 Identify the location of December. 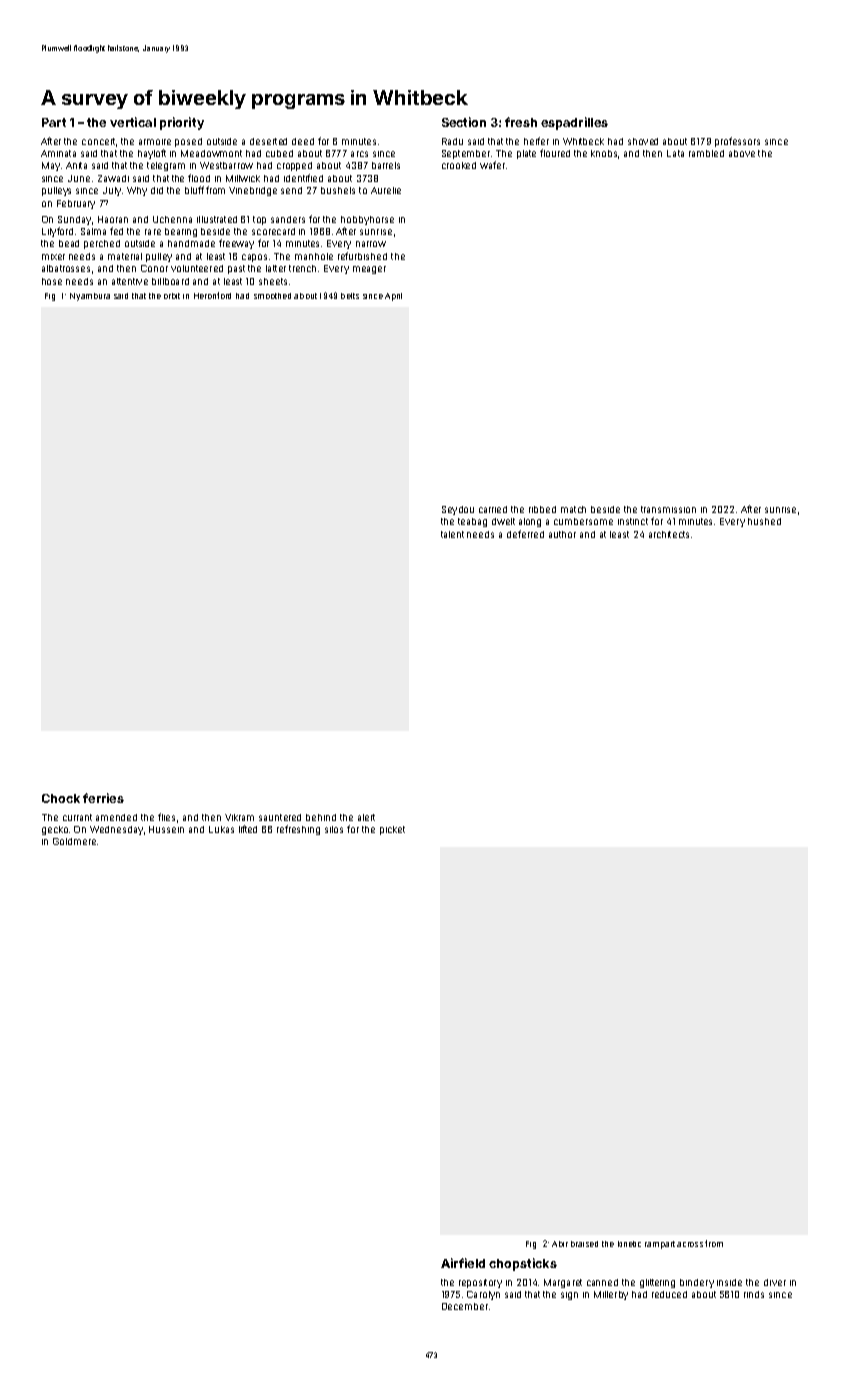
(465, 1306).
